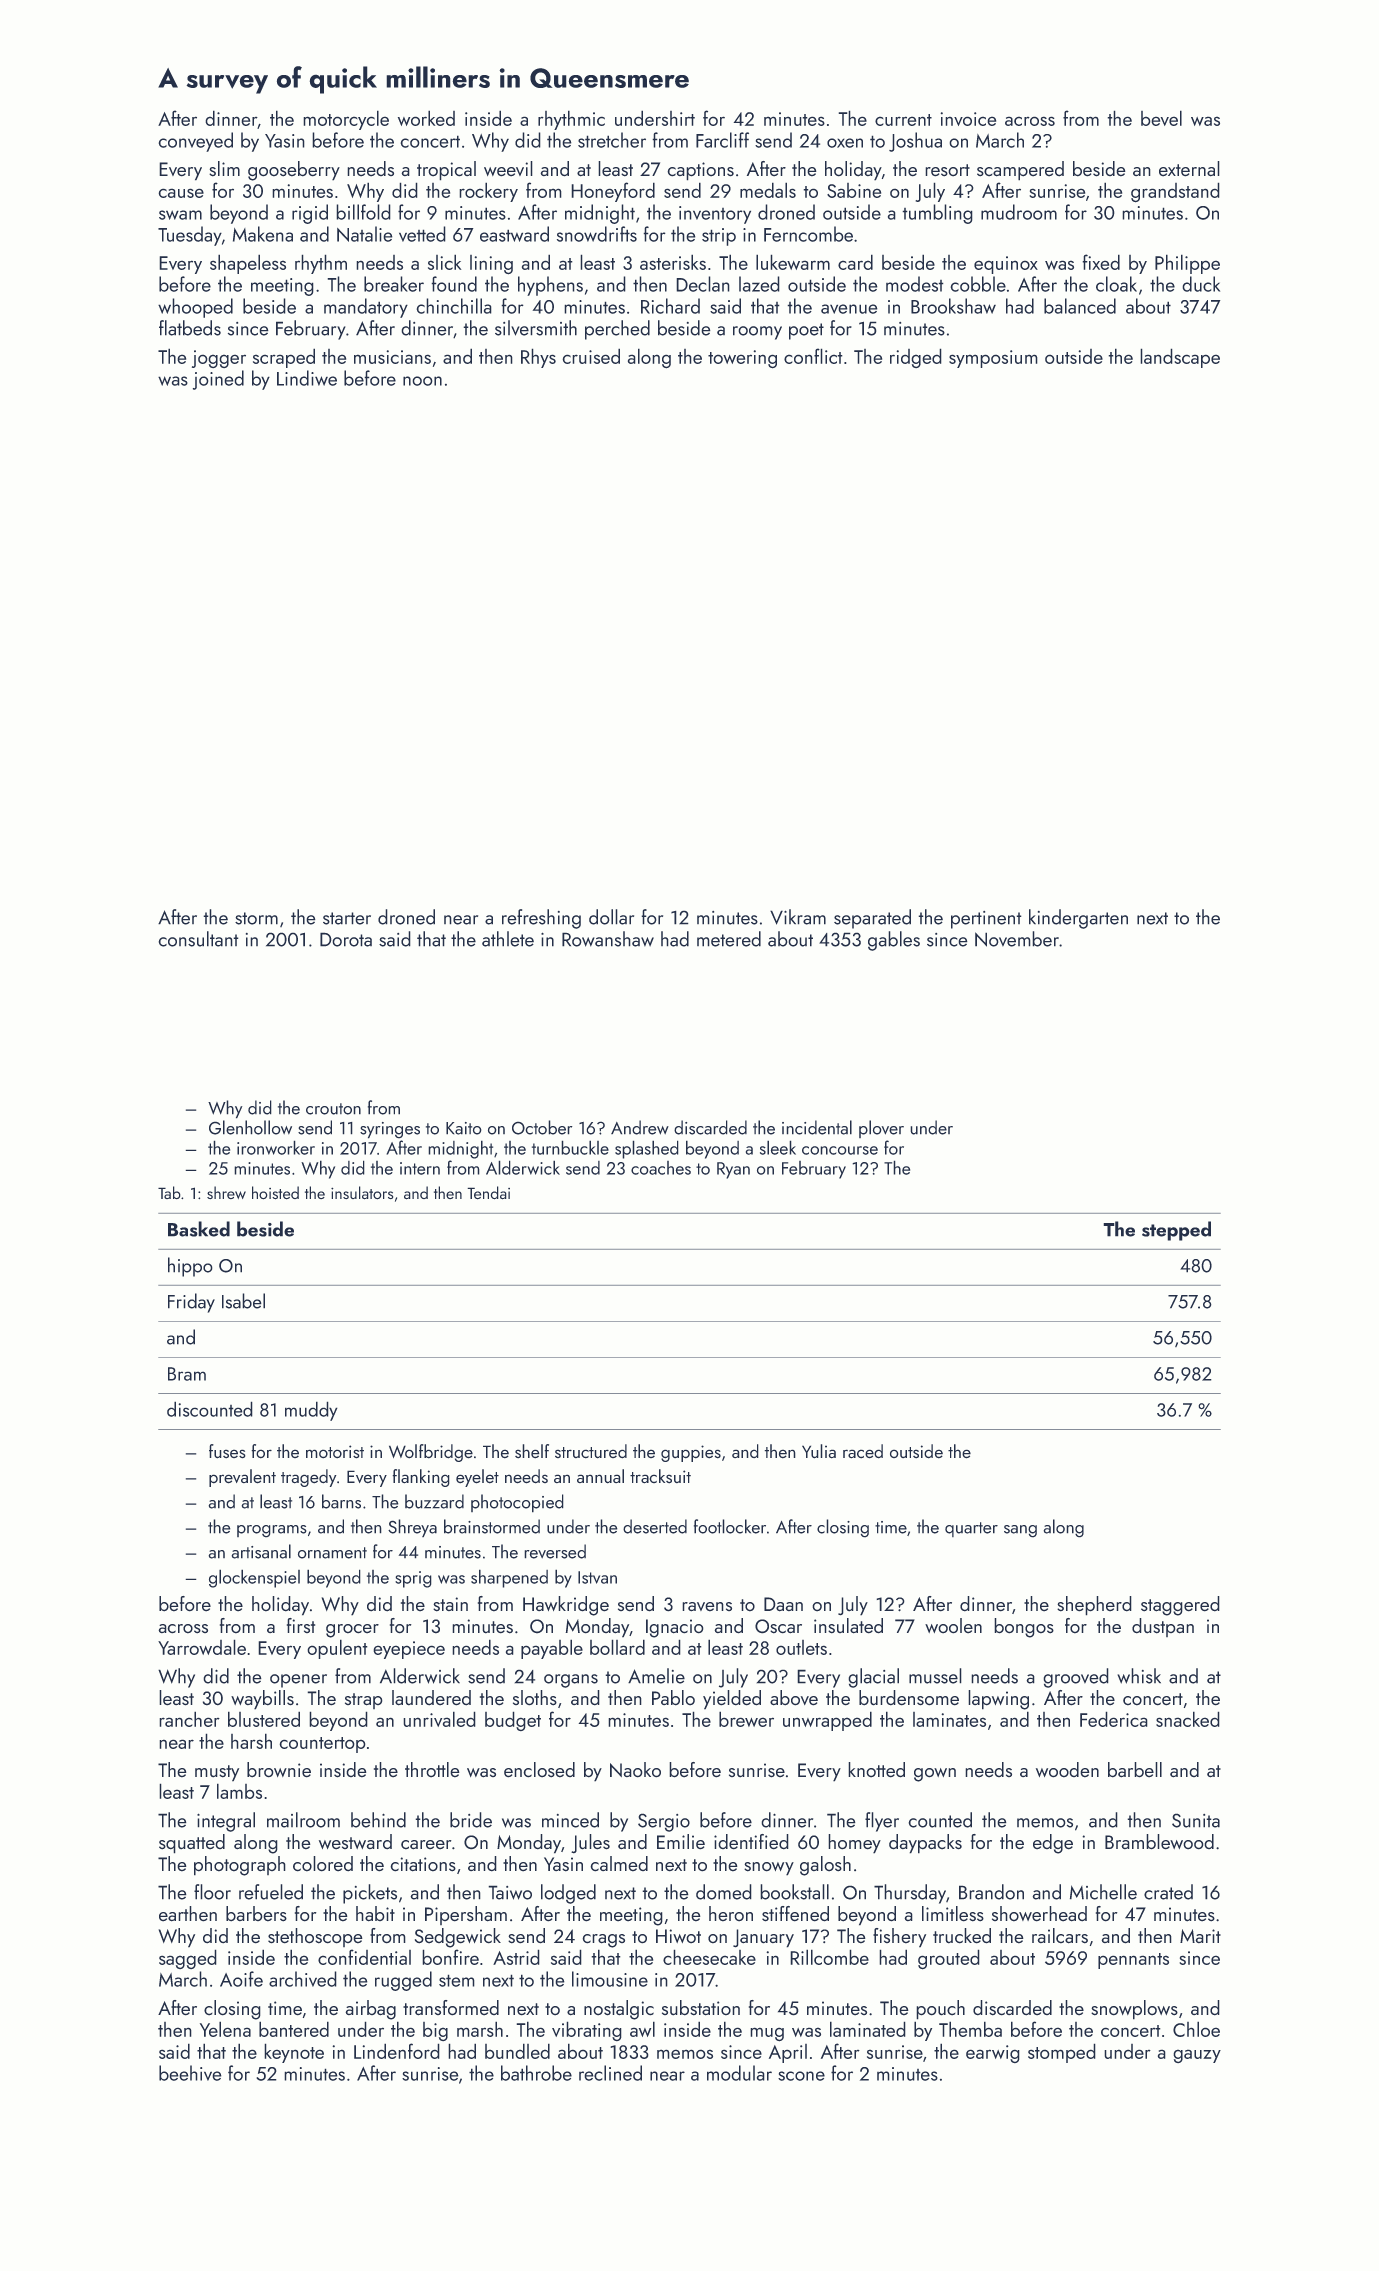 The height and width of the document is (2271, 1379). Describe the element at coordinates (294, 2053) in the document. I see `keynote` at that location.
